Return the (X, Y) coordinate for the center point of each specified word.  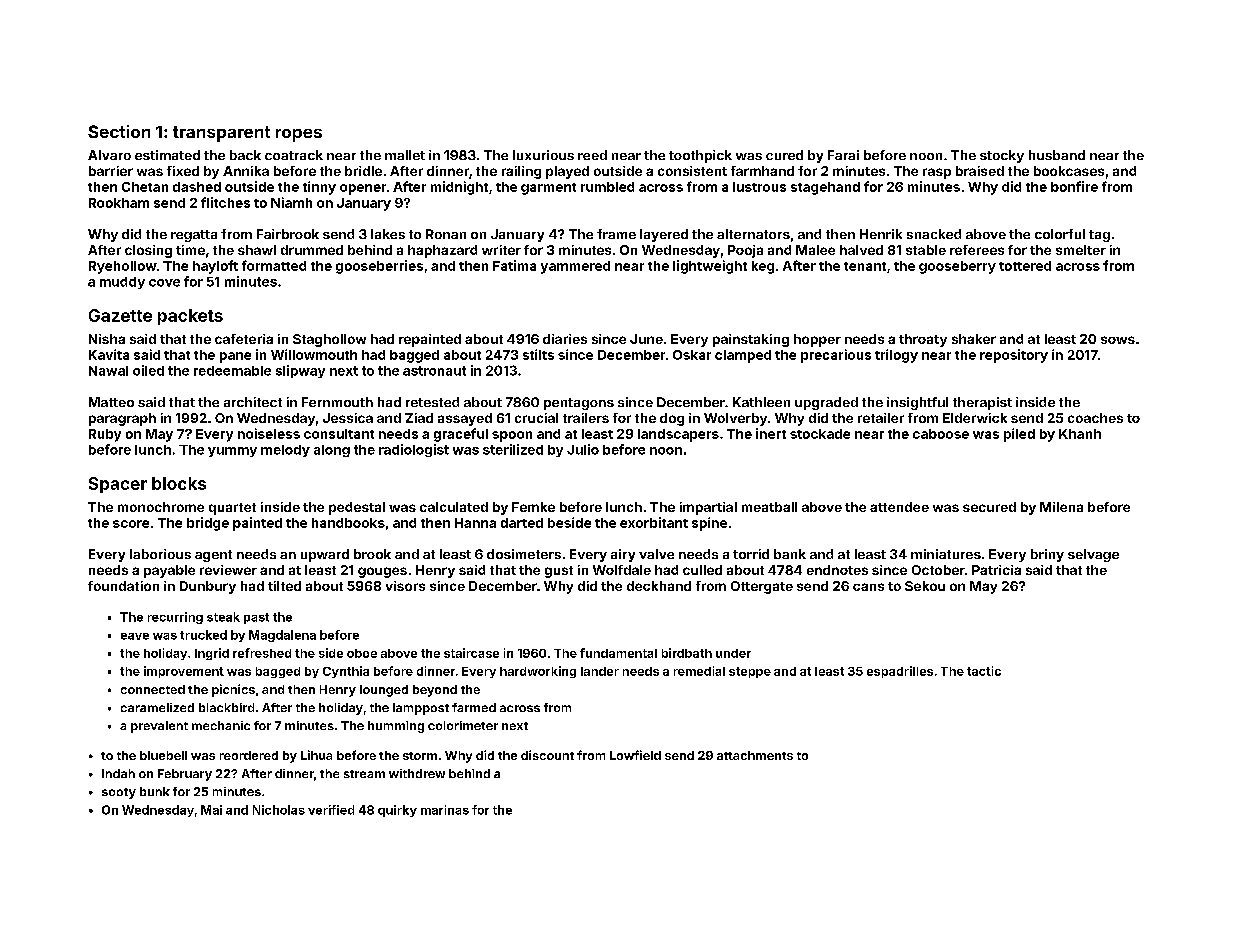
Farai (843, 155)
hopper (817, 340)
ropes (299, 135)
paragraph (122, 419)
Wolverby (735, 419)
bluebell (163, 755)
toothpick (700, 156)
